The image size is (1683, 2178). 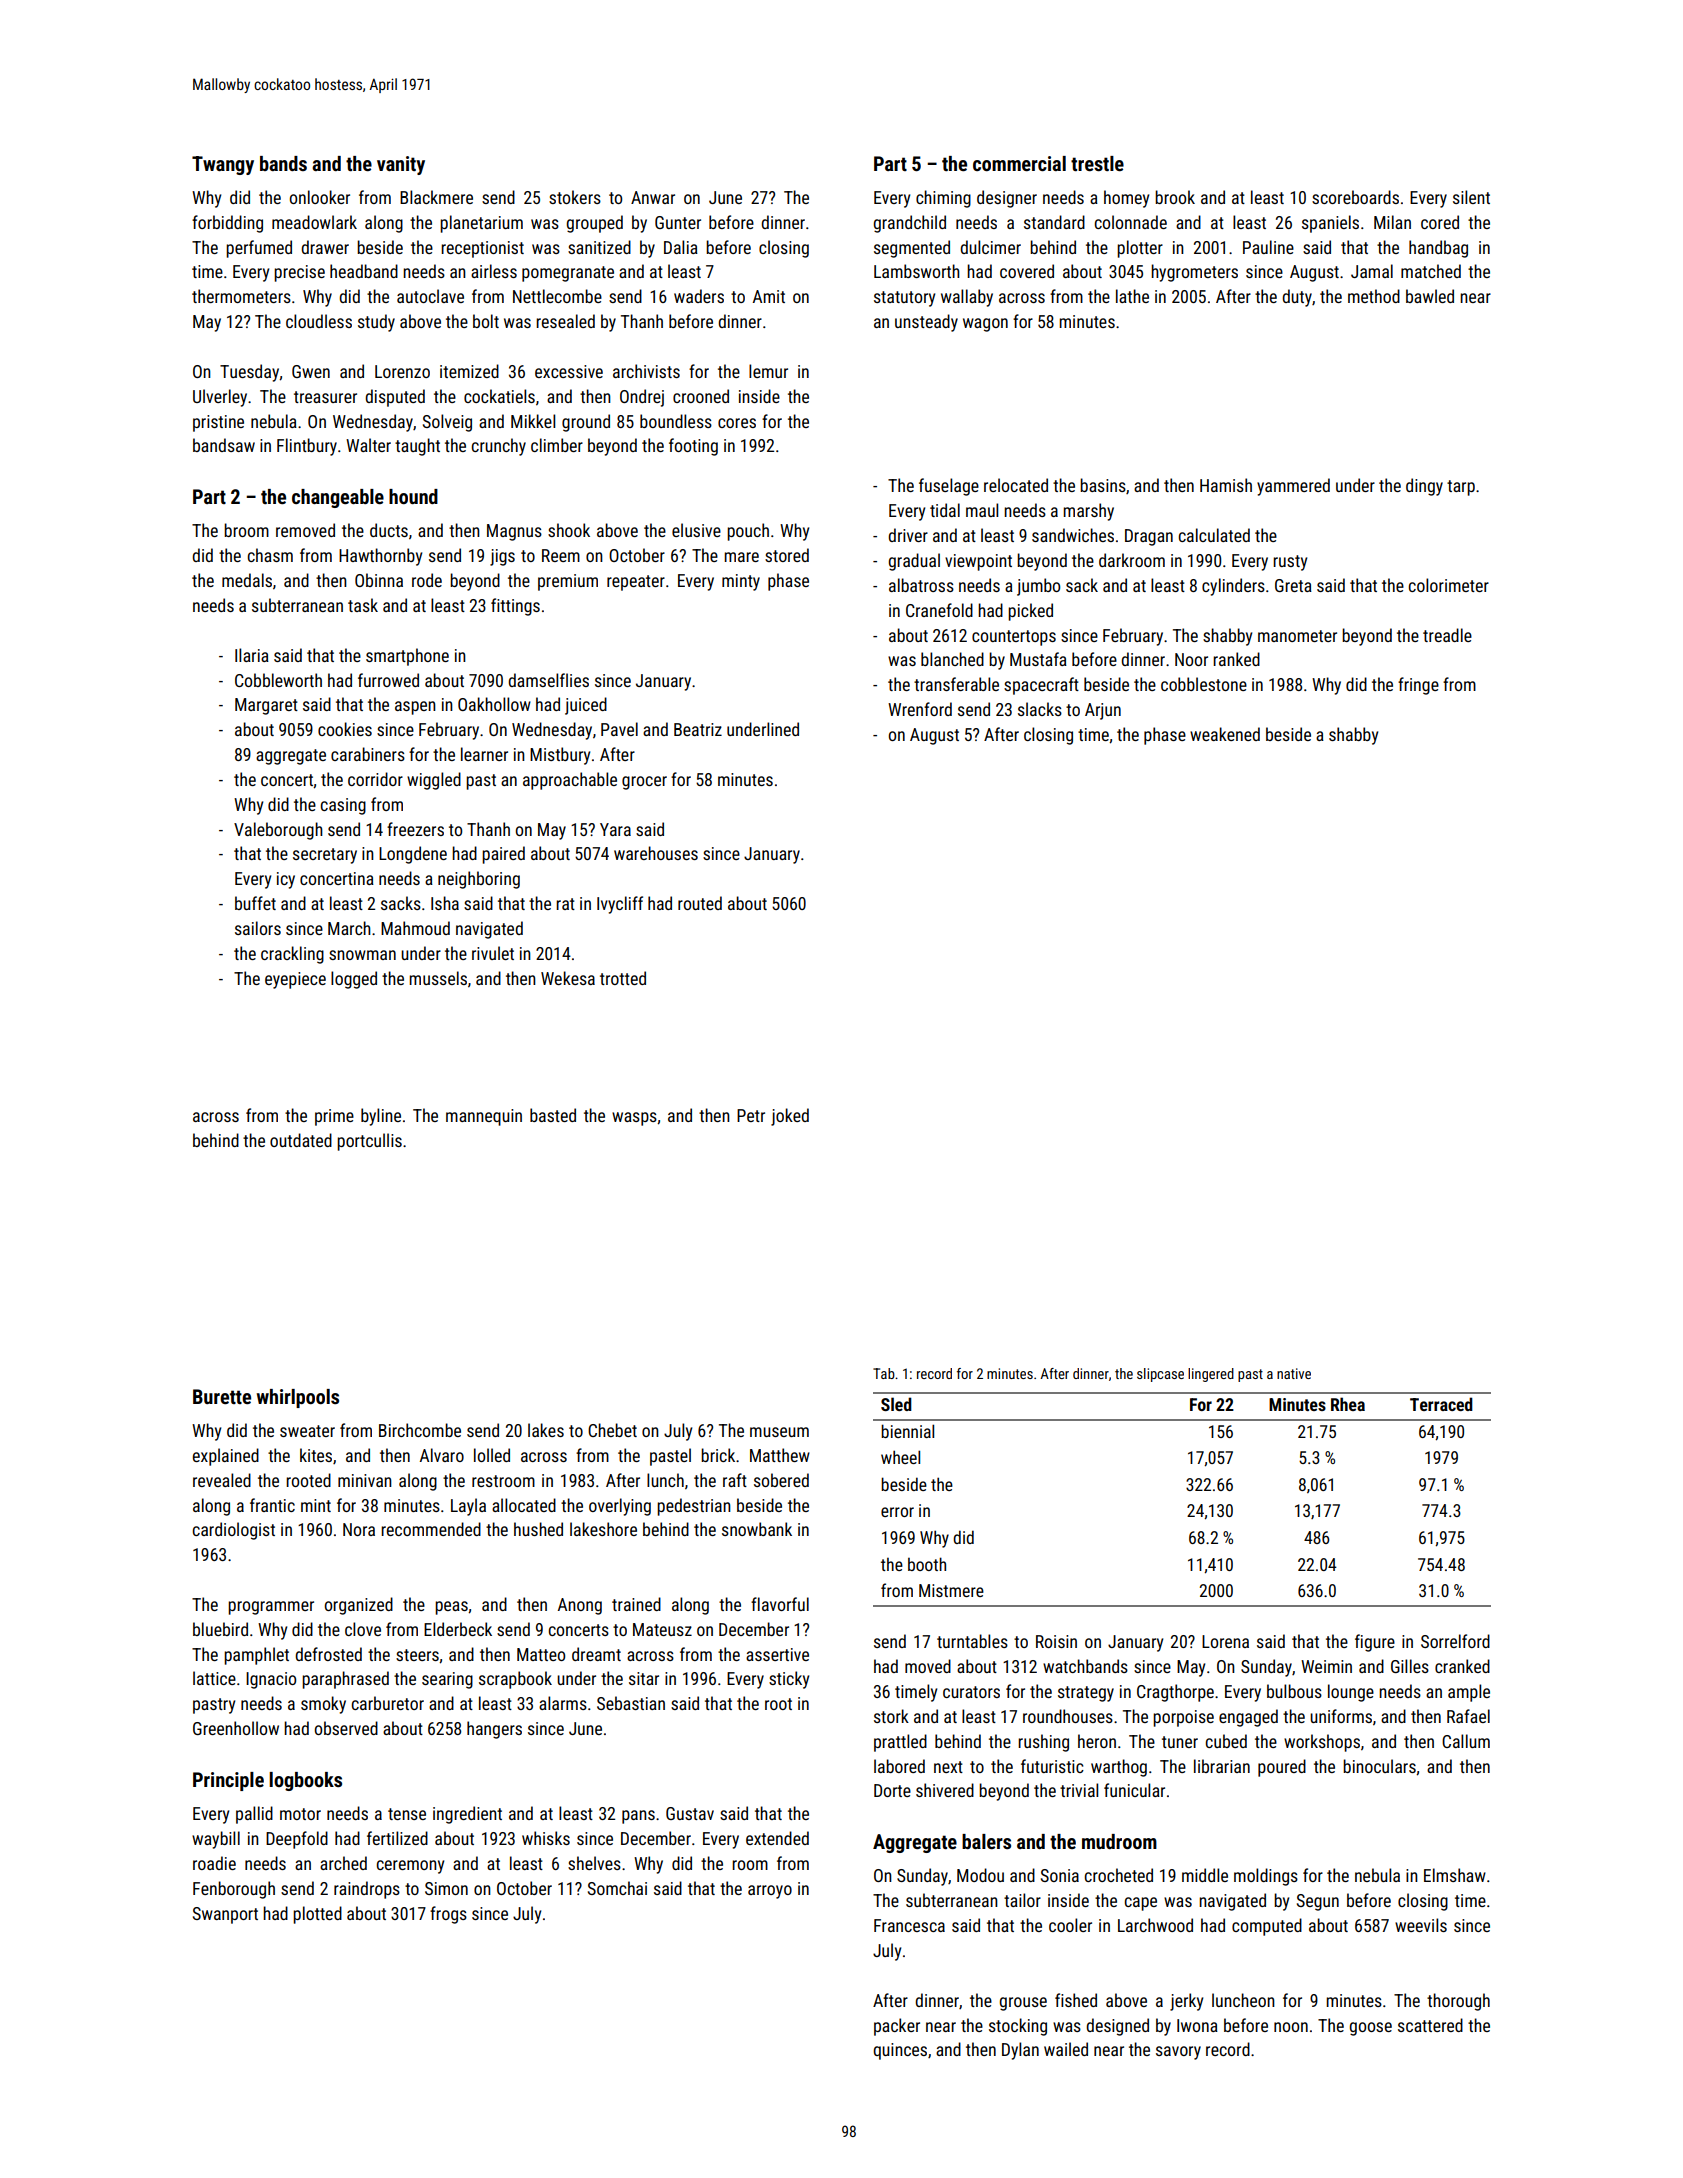 I want to click on rode, so click(x=427, y=580).
